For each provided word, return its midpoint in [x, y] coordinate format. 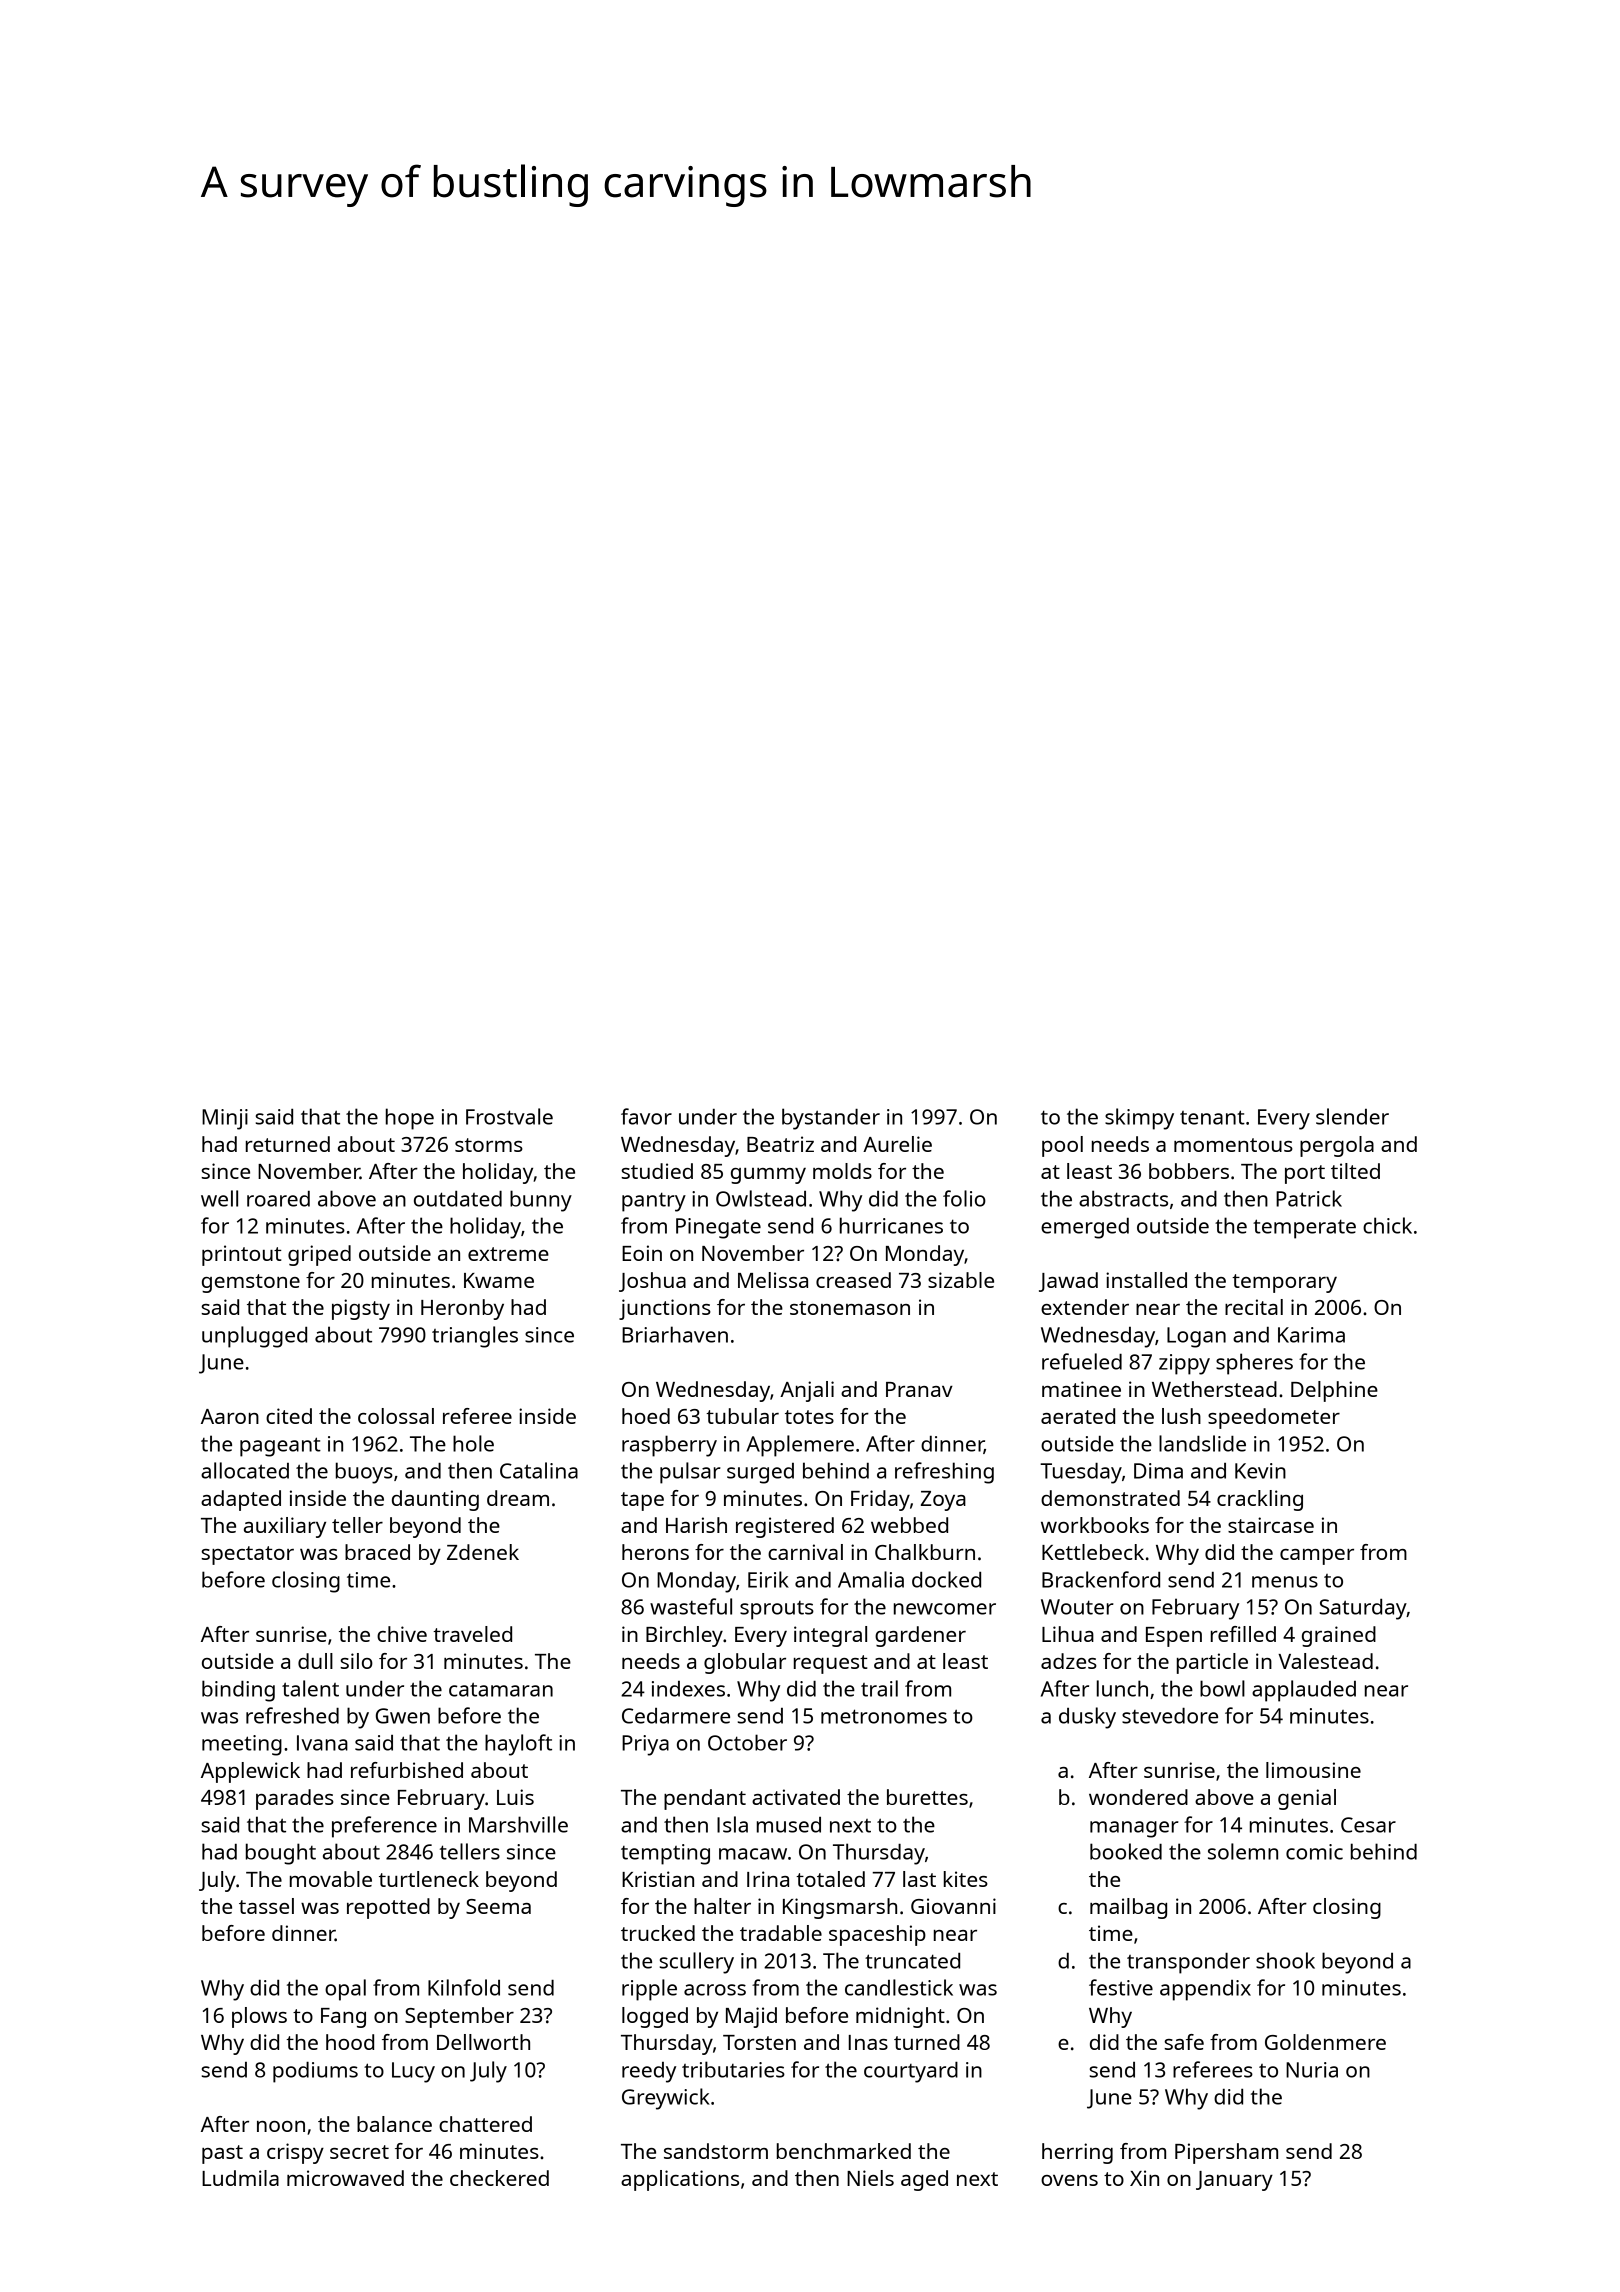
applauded [1304, 1691]
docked [946, 1579]
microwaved [345, 2178]
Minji [225, 1119]
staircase [1271, 1525]
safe [1184, 2042]
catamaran [501, 1689]
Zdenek [483, 1552]
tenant [1212, 1117]
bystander [831, 1119]
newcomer [945, 1609]
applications [680, 2180]
